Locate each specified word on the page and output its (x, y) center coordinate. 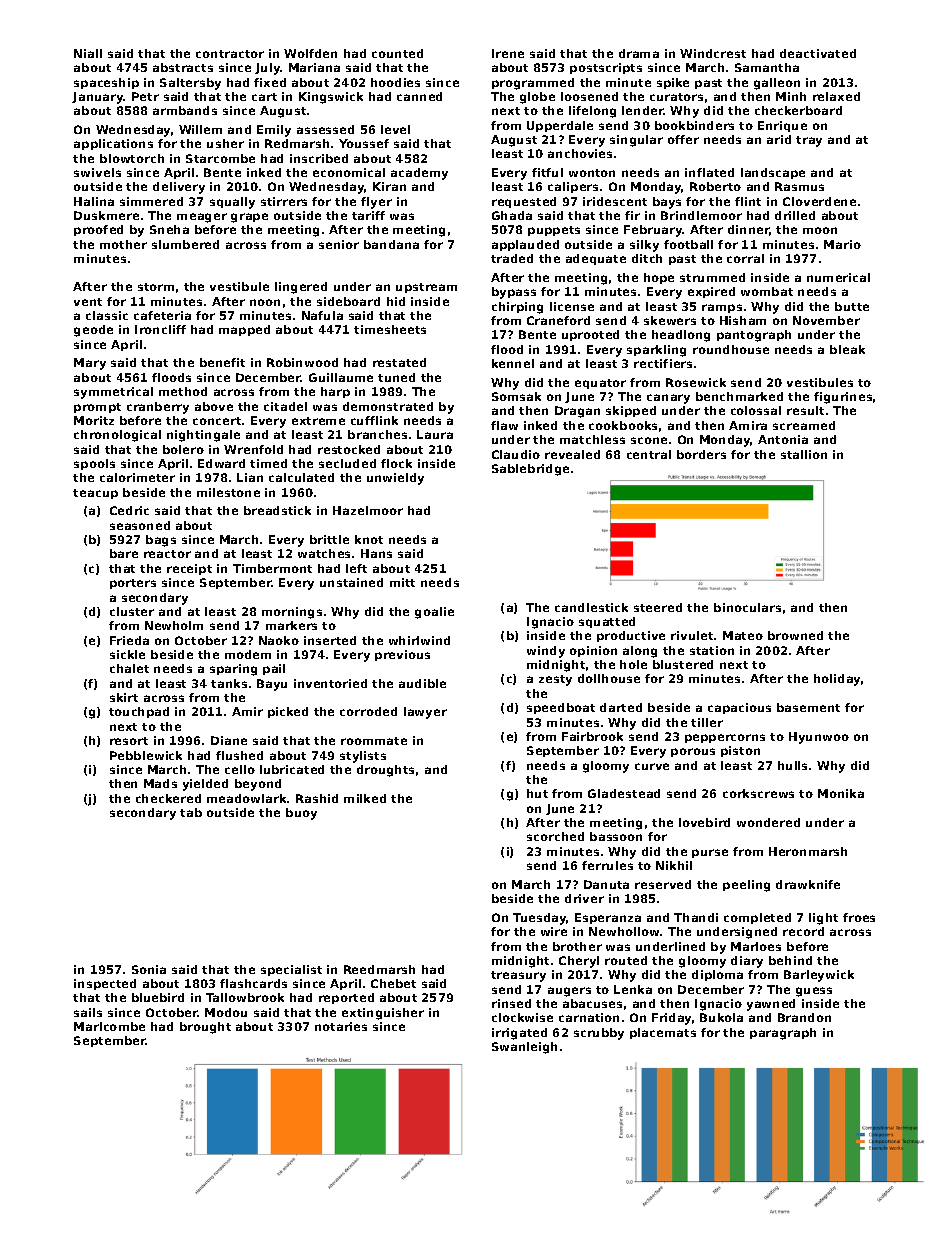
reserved (663, 884)
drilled (795, 215)
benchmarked (739, 396)
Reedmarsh (379, 969)
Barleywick (819, 976)
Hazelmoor (368, 510)
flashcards (253, 983)
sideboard (348, 301)
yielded (205, 785)
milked (365, 798)
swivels (97, 172)
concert (217, 421)
